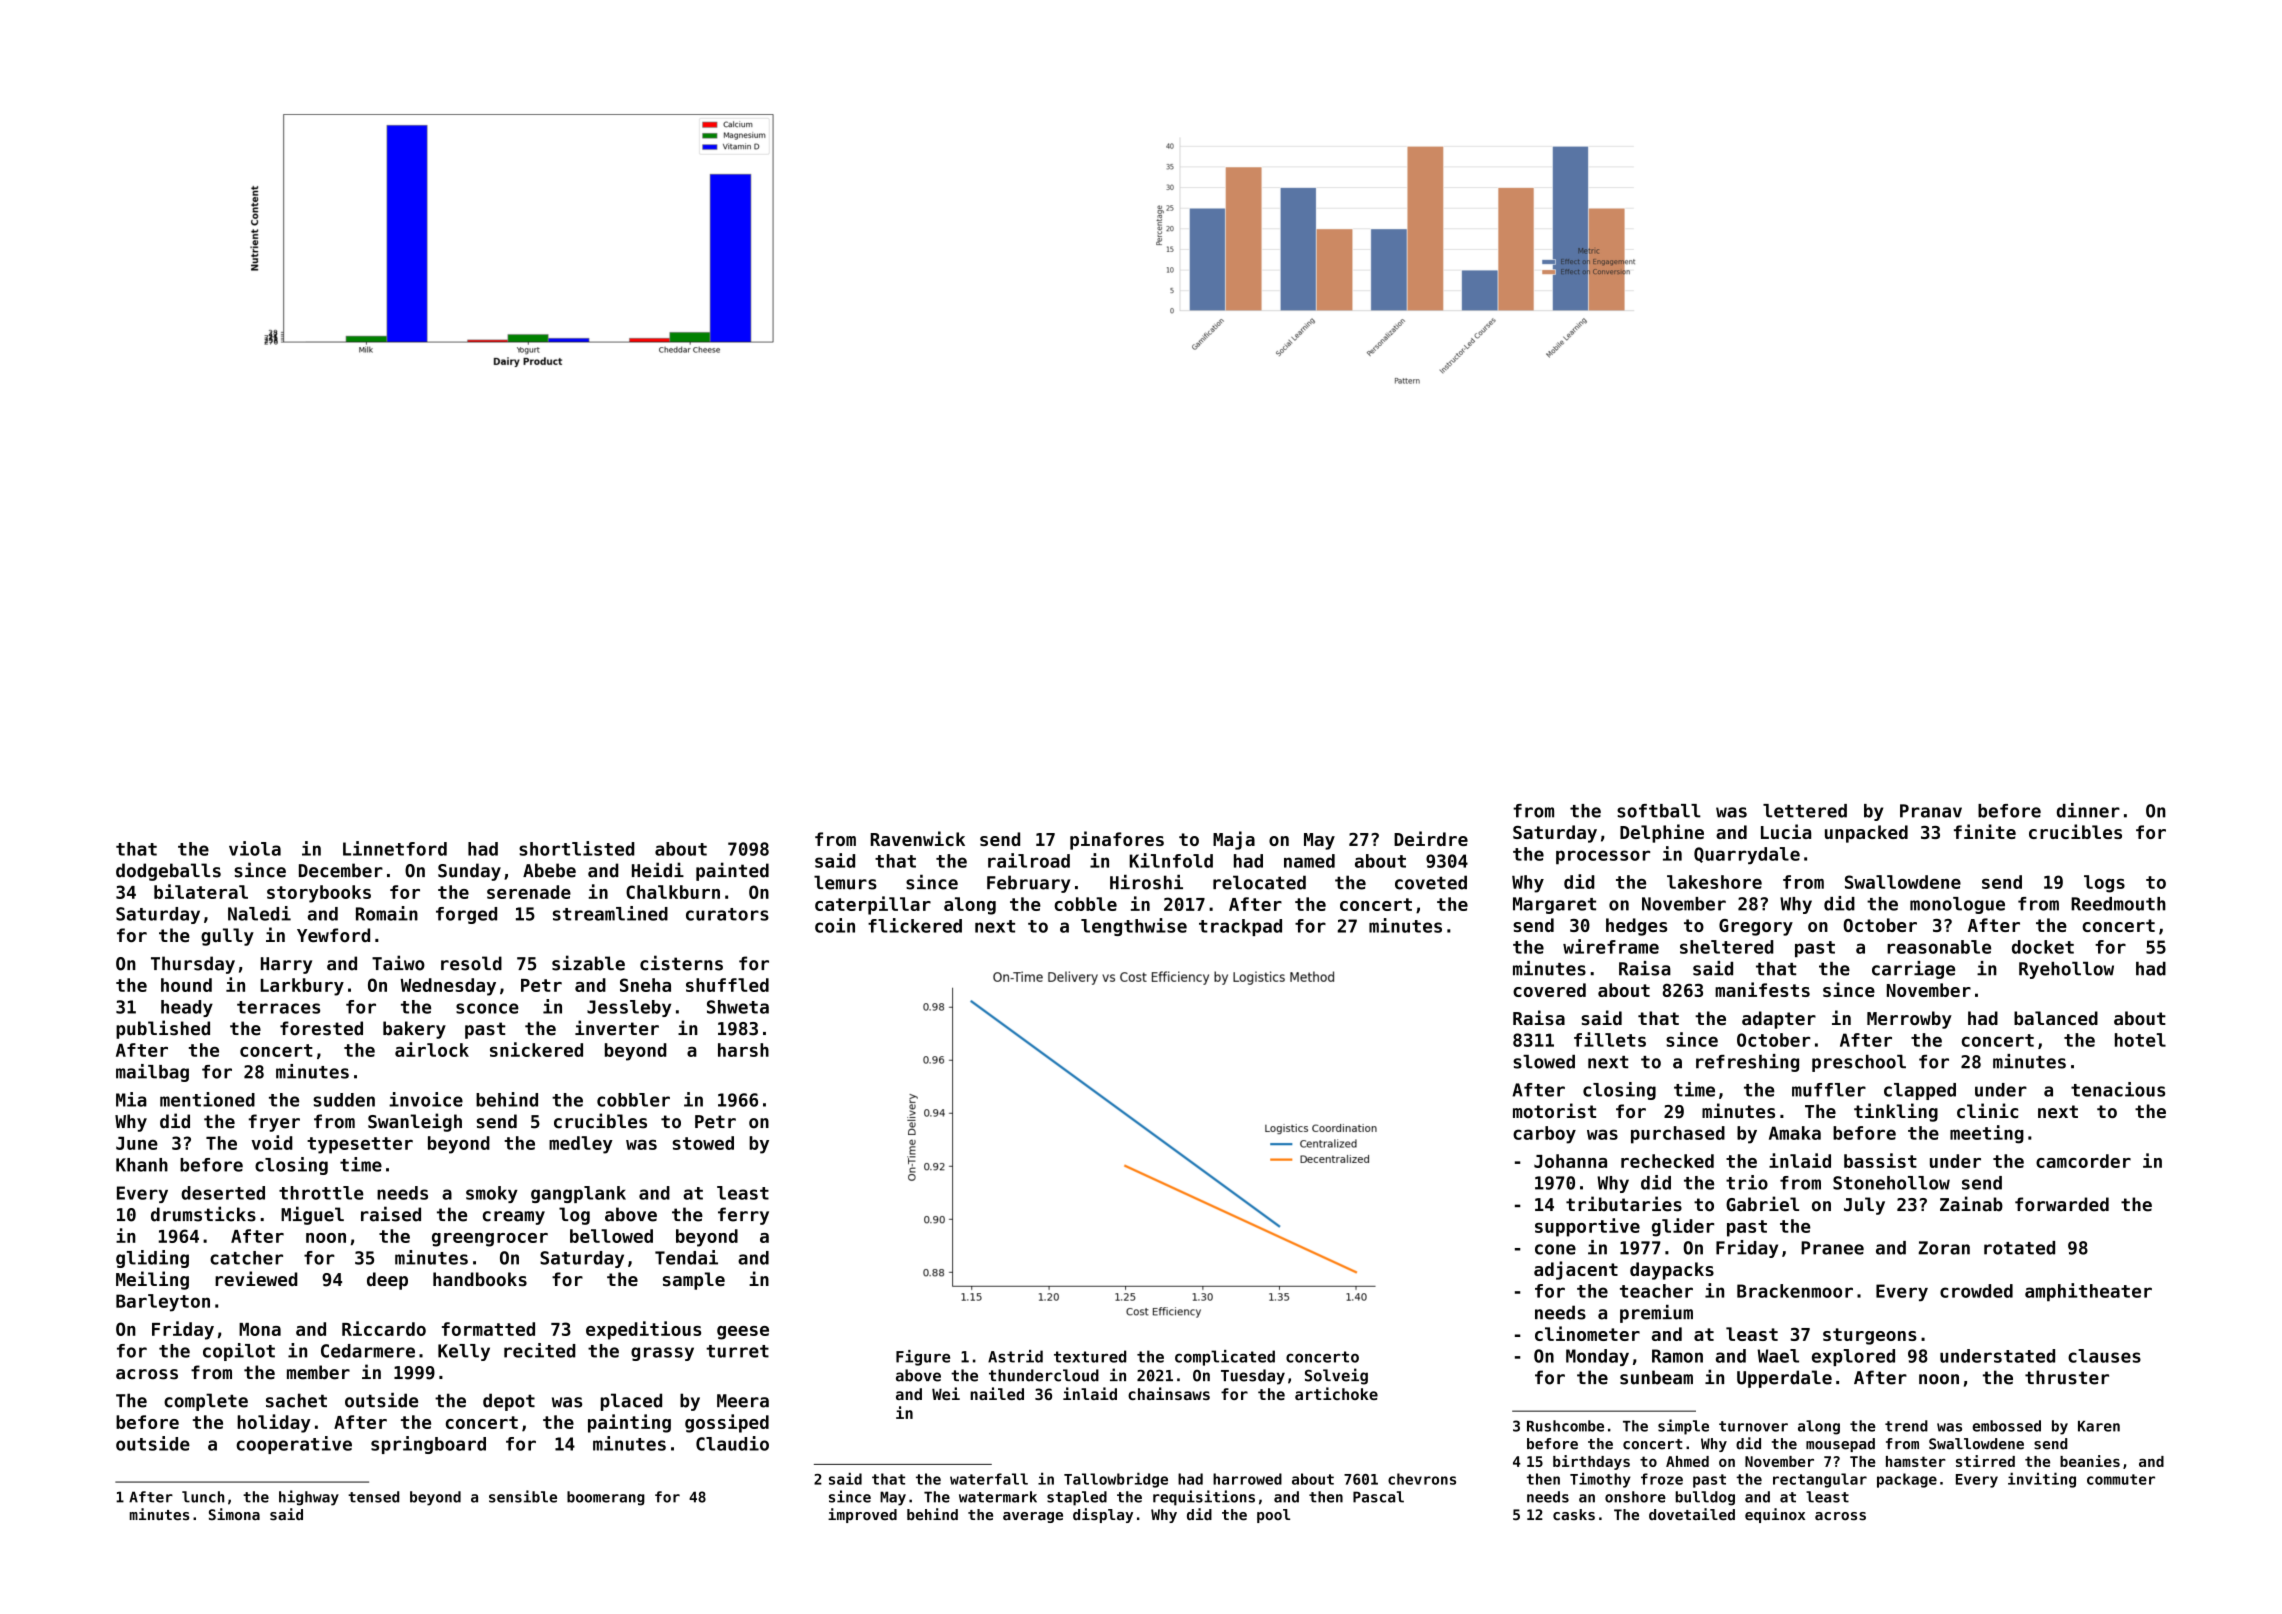 The height and width of the screenshot is (1614, 2282). What do you see at coordinates (1240, 927) in the screenshot?
I see `trackpad` at bounding box center [1240, 927].
